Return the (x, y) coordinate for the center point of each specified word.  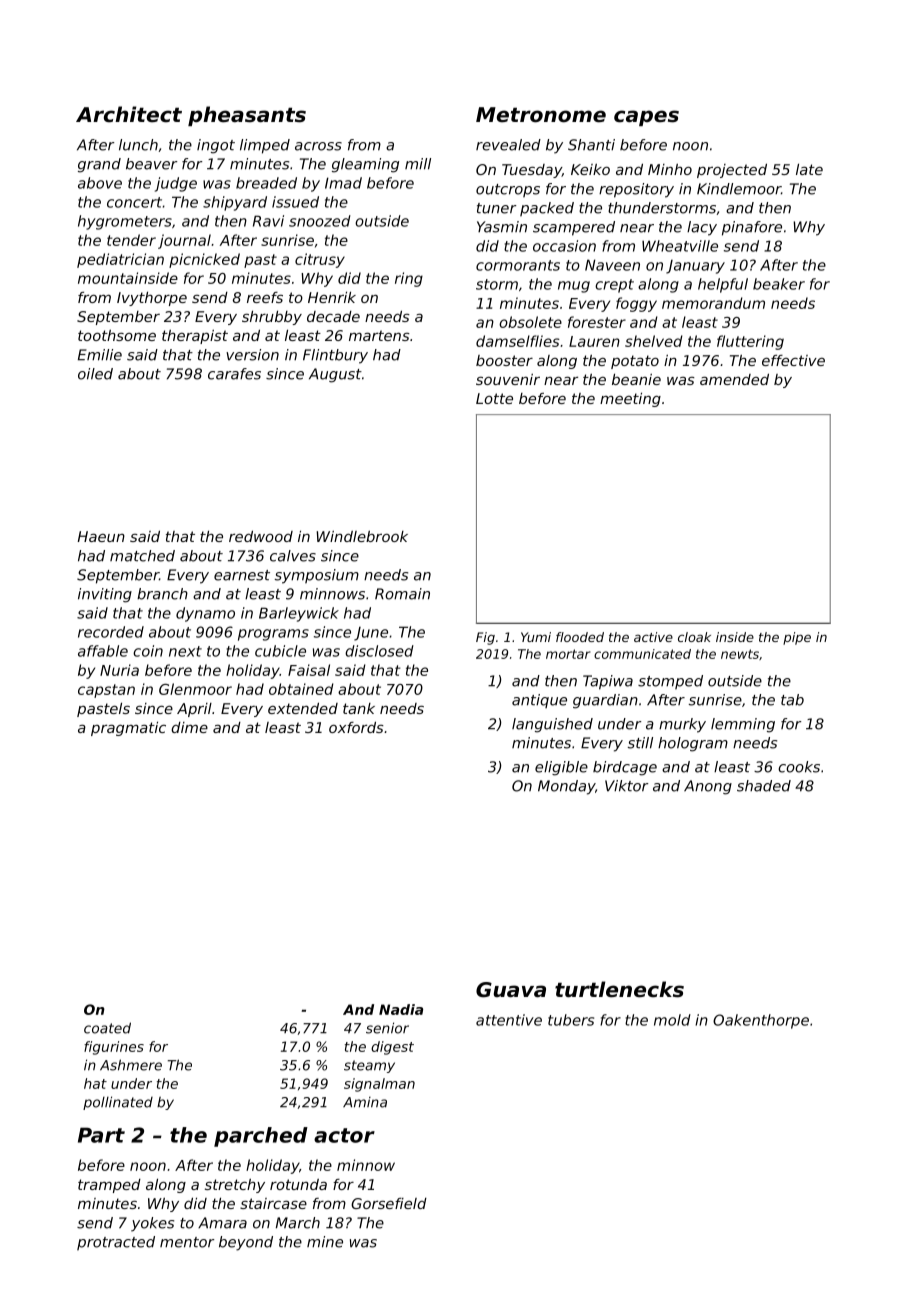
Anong (708, 787)
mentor (187, 1242)
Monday (566, 787)
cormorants (518, 265)
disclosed (379, 651)
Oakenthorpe (761, 1021)
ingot (216, 146)
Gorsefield (389, 1203)
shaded (764, 786)
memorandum (713, 303)
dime (189, 727)
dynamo (205, 614)
